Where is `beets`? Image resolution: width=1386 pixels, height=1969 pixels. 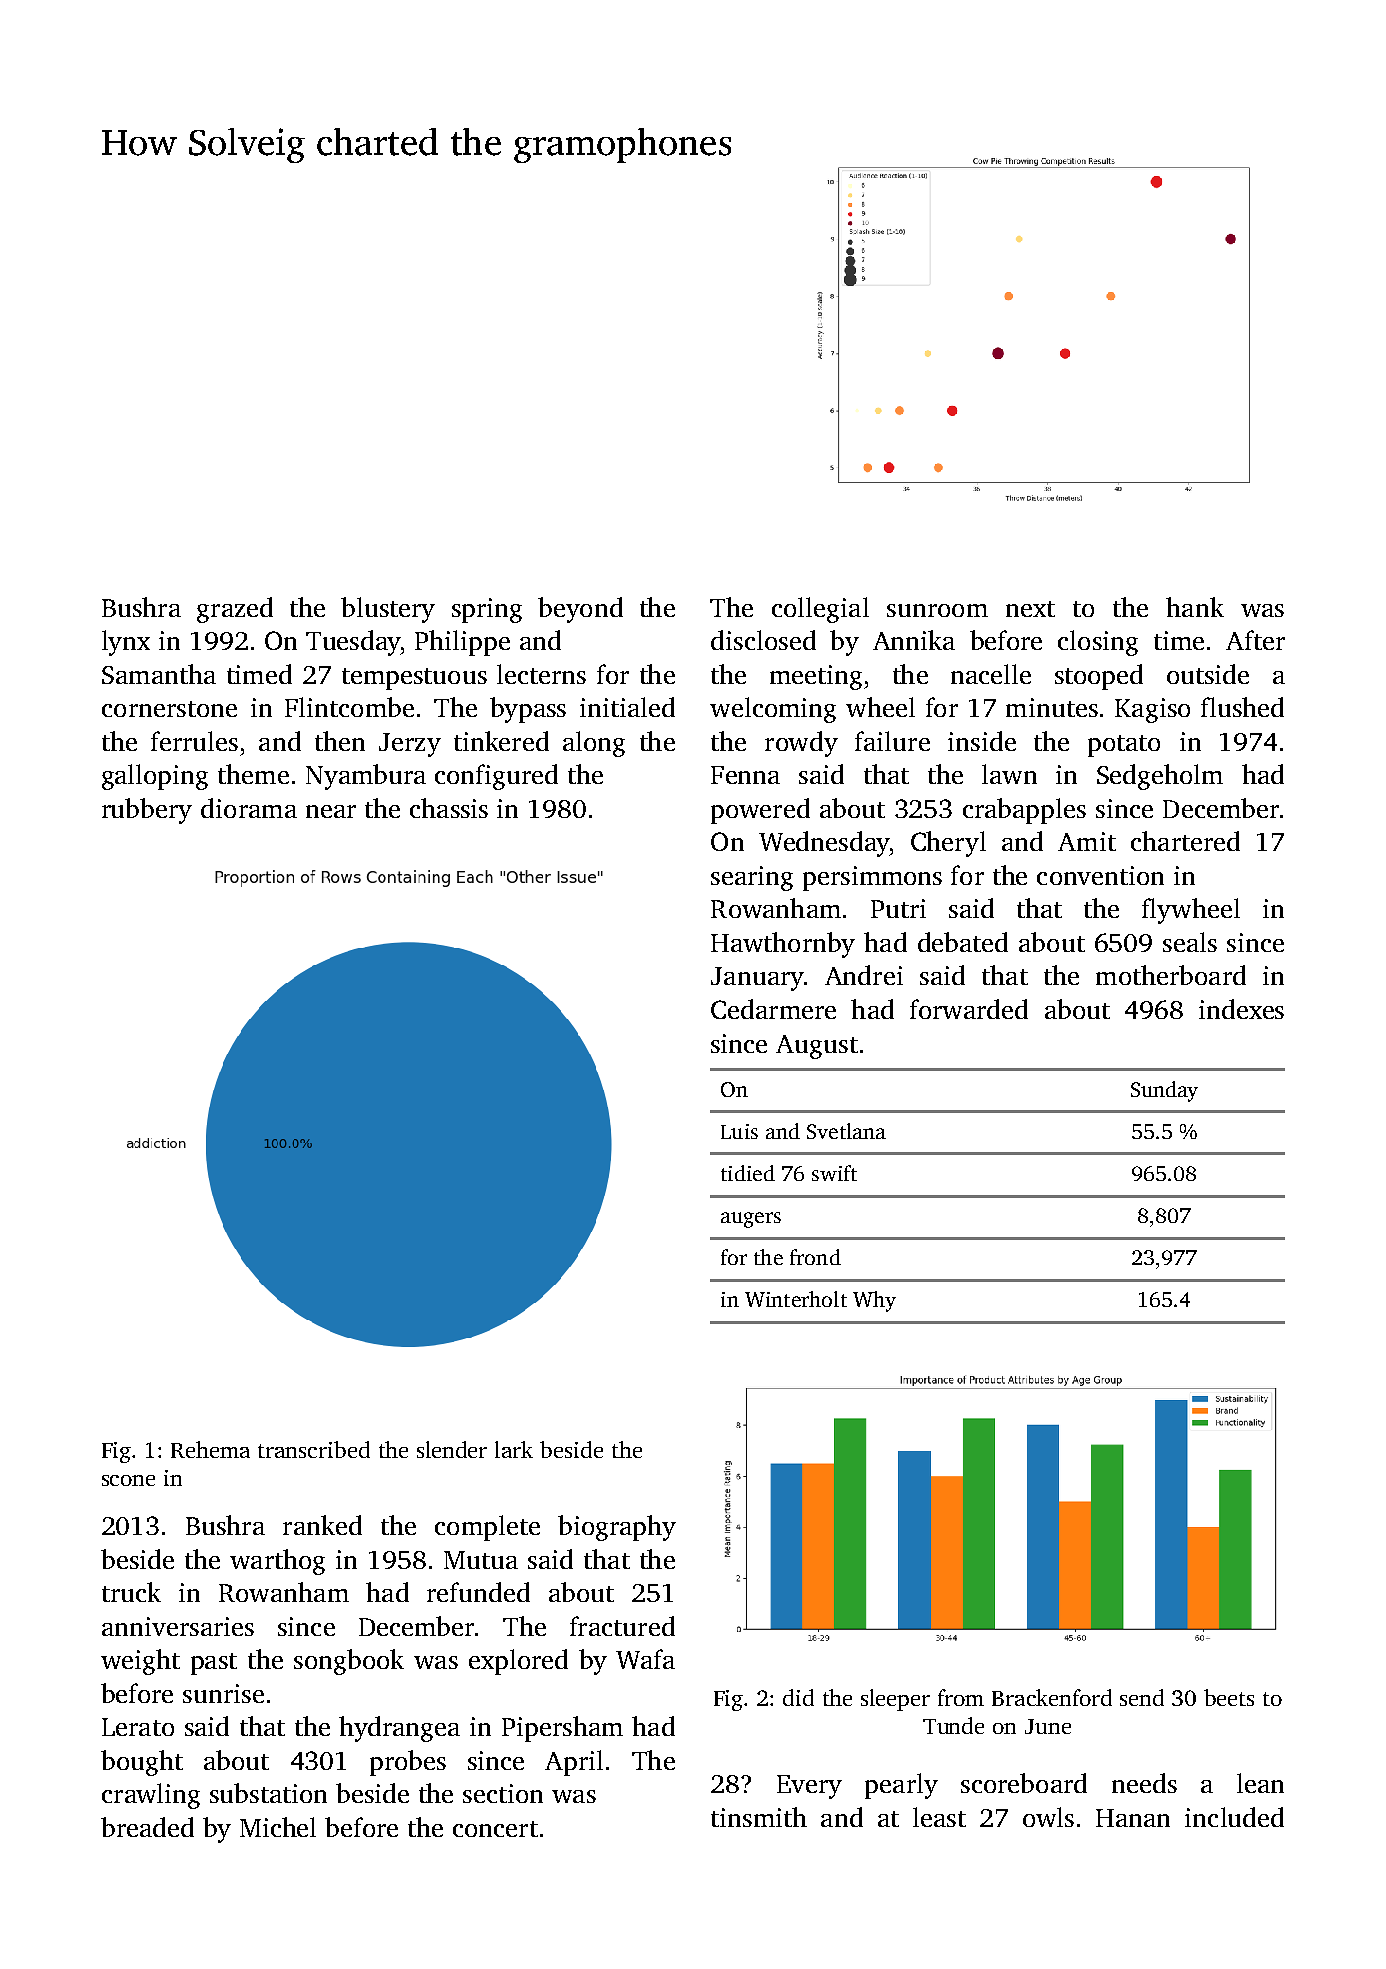
beets is located at coordinates (1229, 1697).
